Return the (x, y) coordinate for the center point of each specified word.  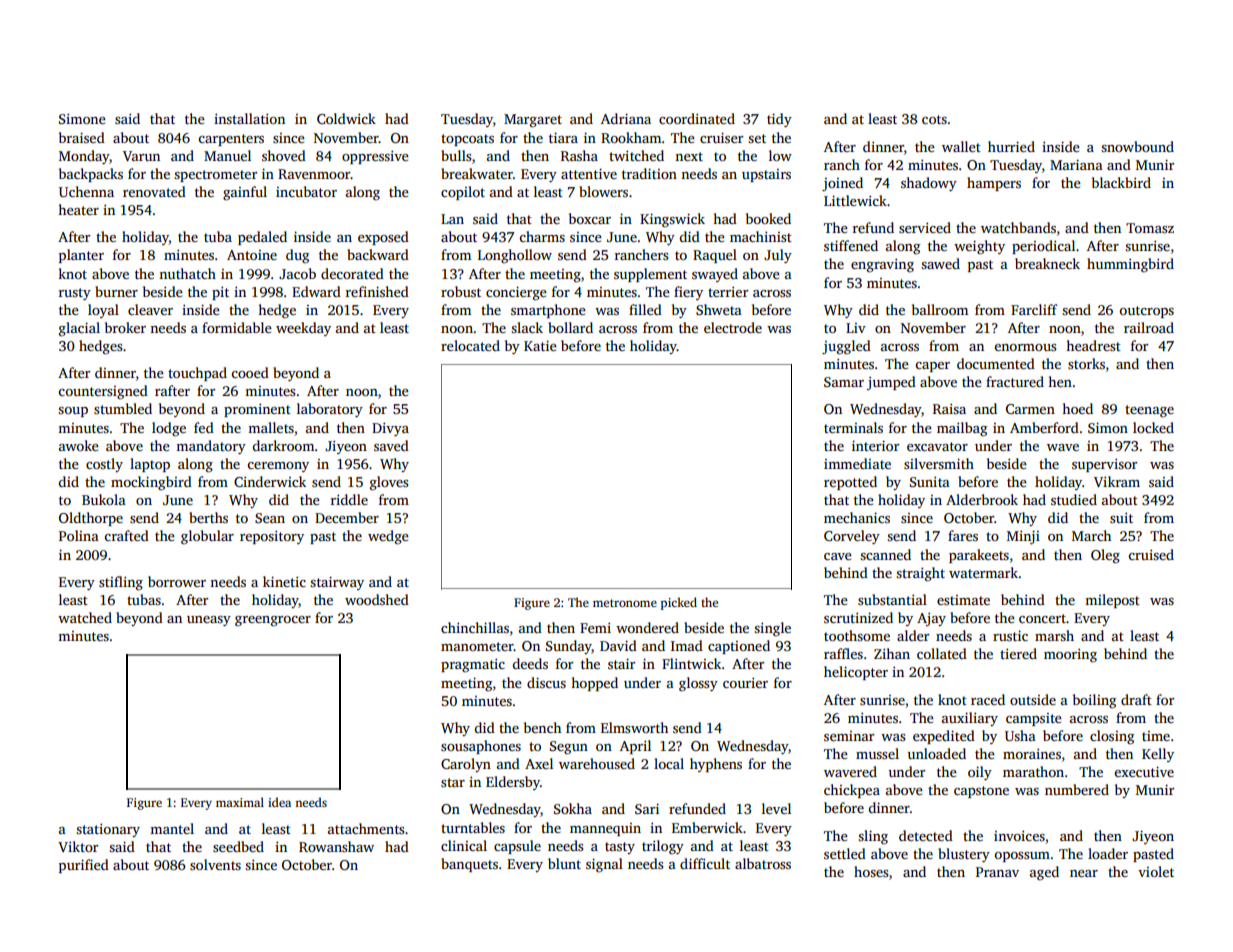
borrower (177, 581)
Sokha (573, 808)
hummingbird (1130, 265)
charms (542, 236)
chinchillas (475, 627)
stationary (108, 830)
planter (81, 256)
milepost (1112, 601)
